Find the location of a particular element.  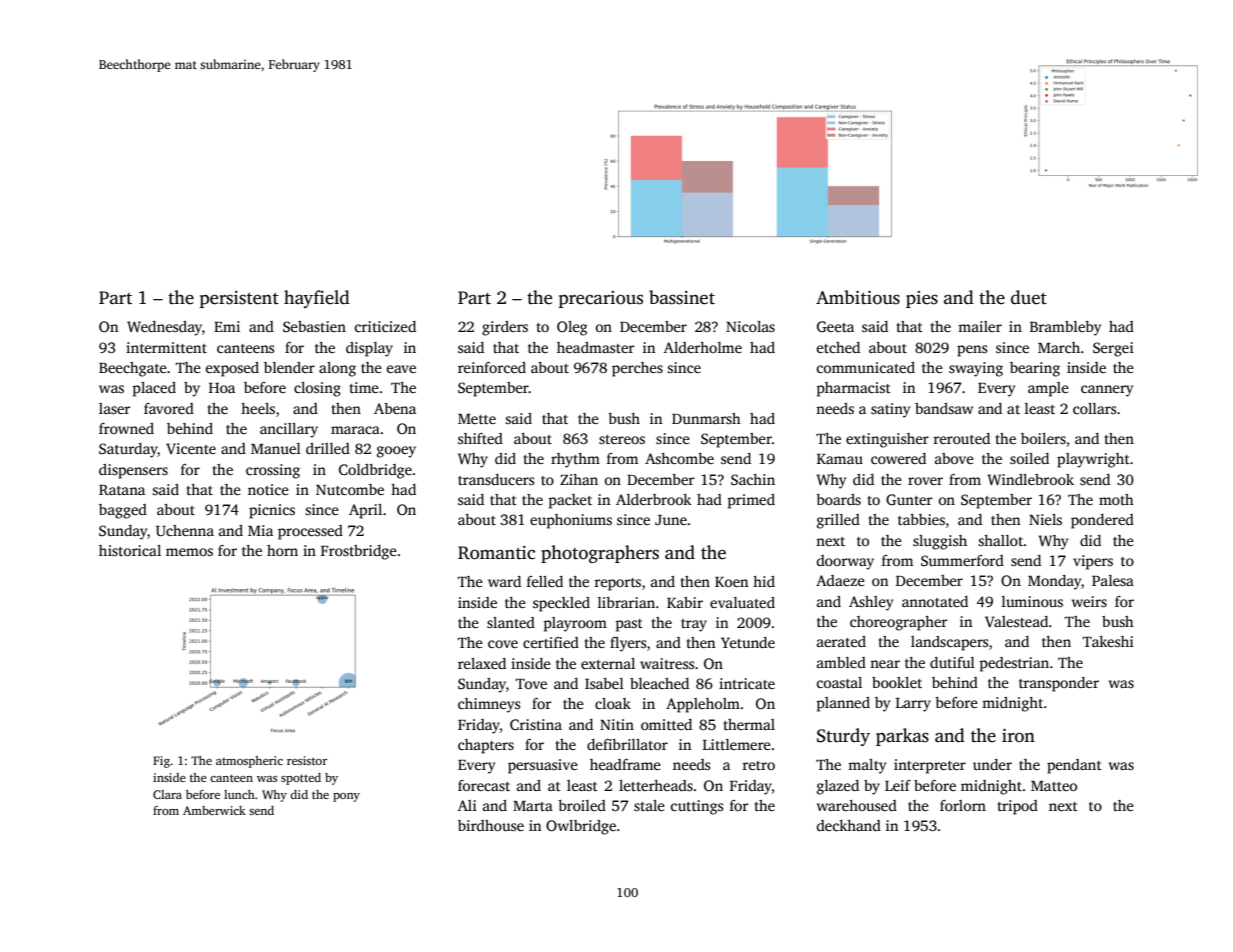

Summerford is located at coordinates (962, 560).
